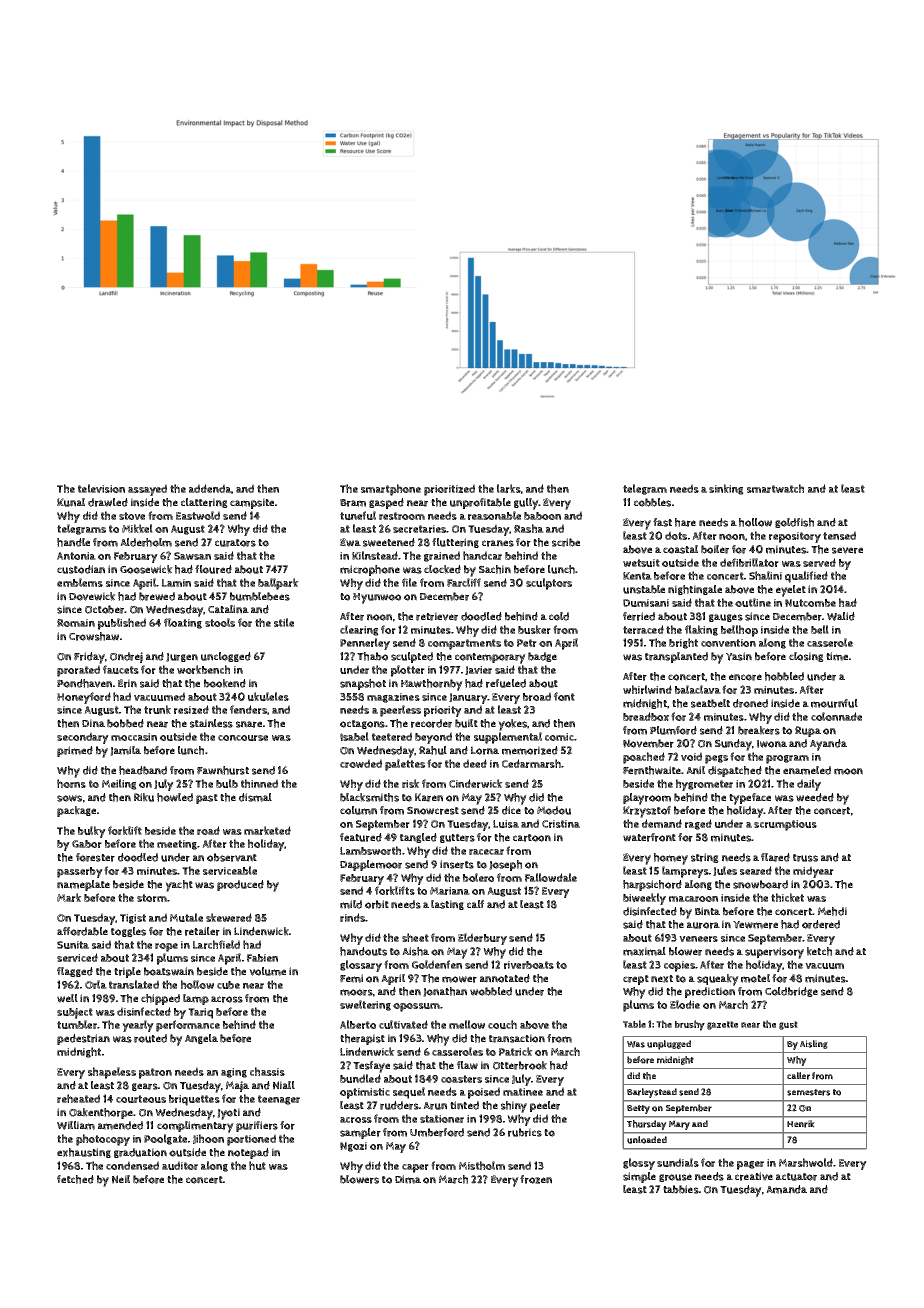 This document has width=924, height=1308. I want to click on Modou, so click(554, 810).
